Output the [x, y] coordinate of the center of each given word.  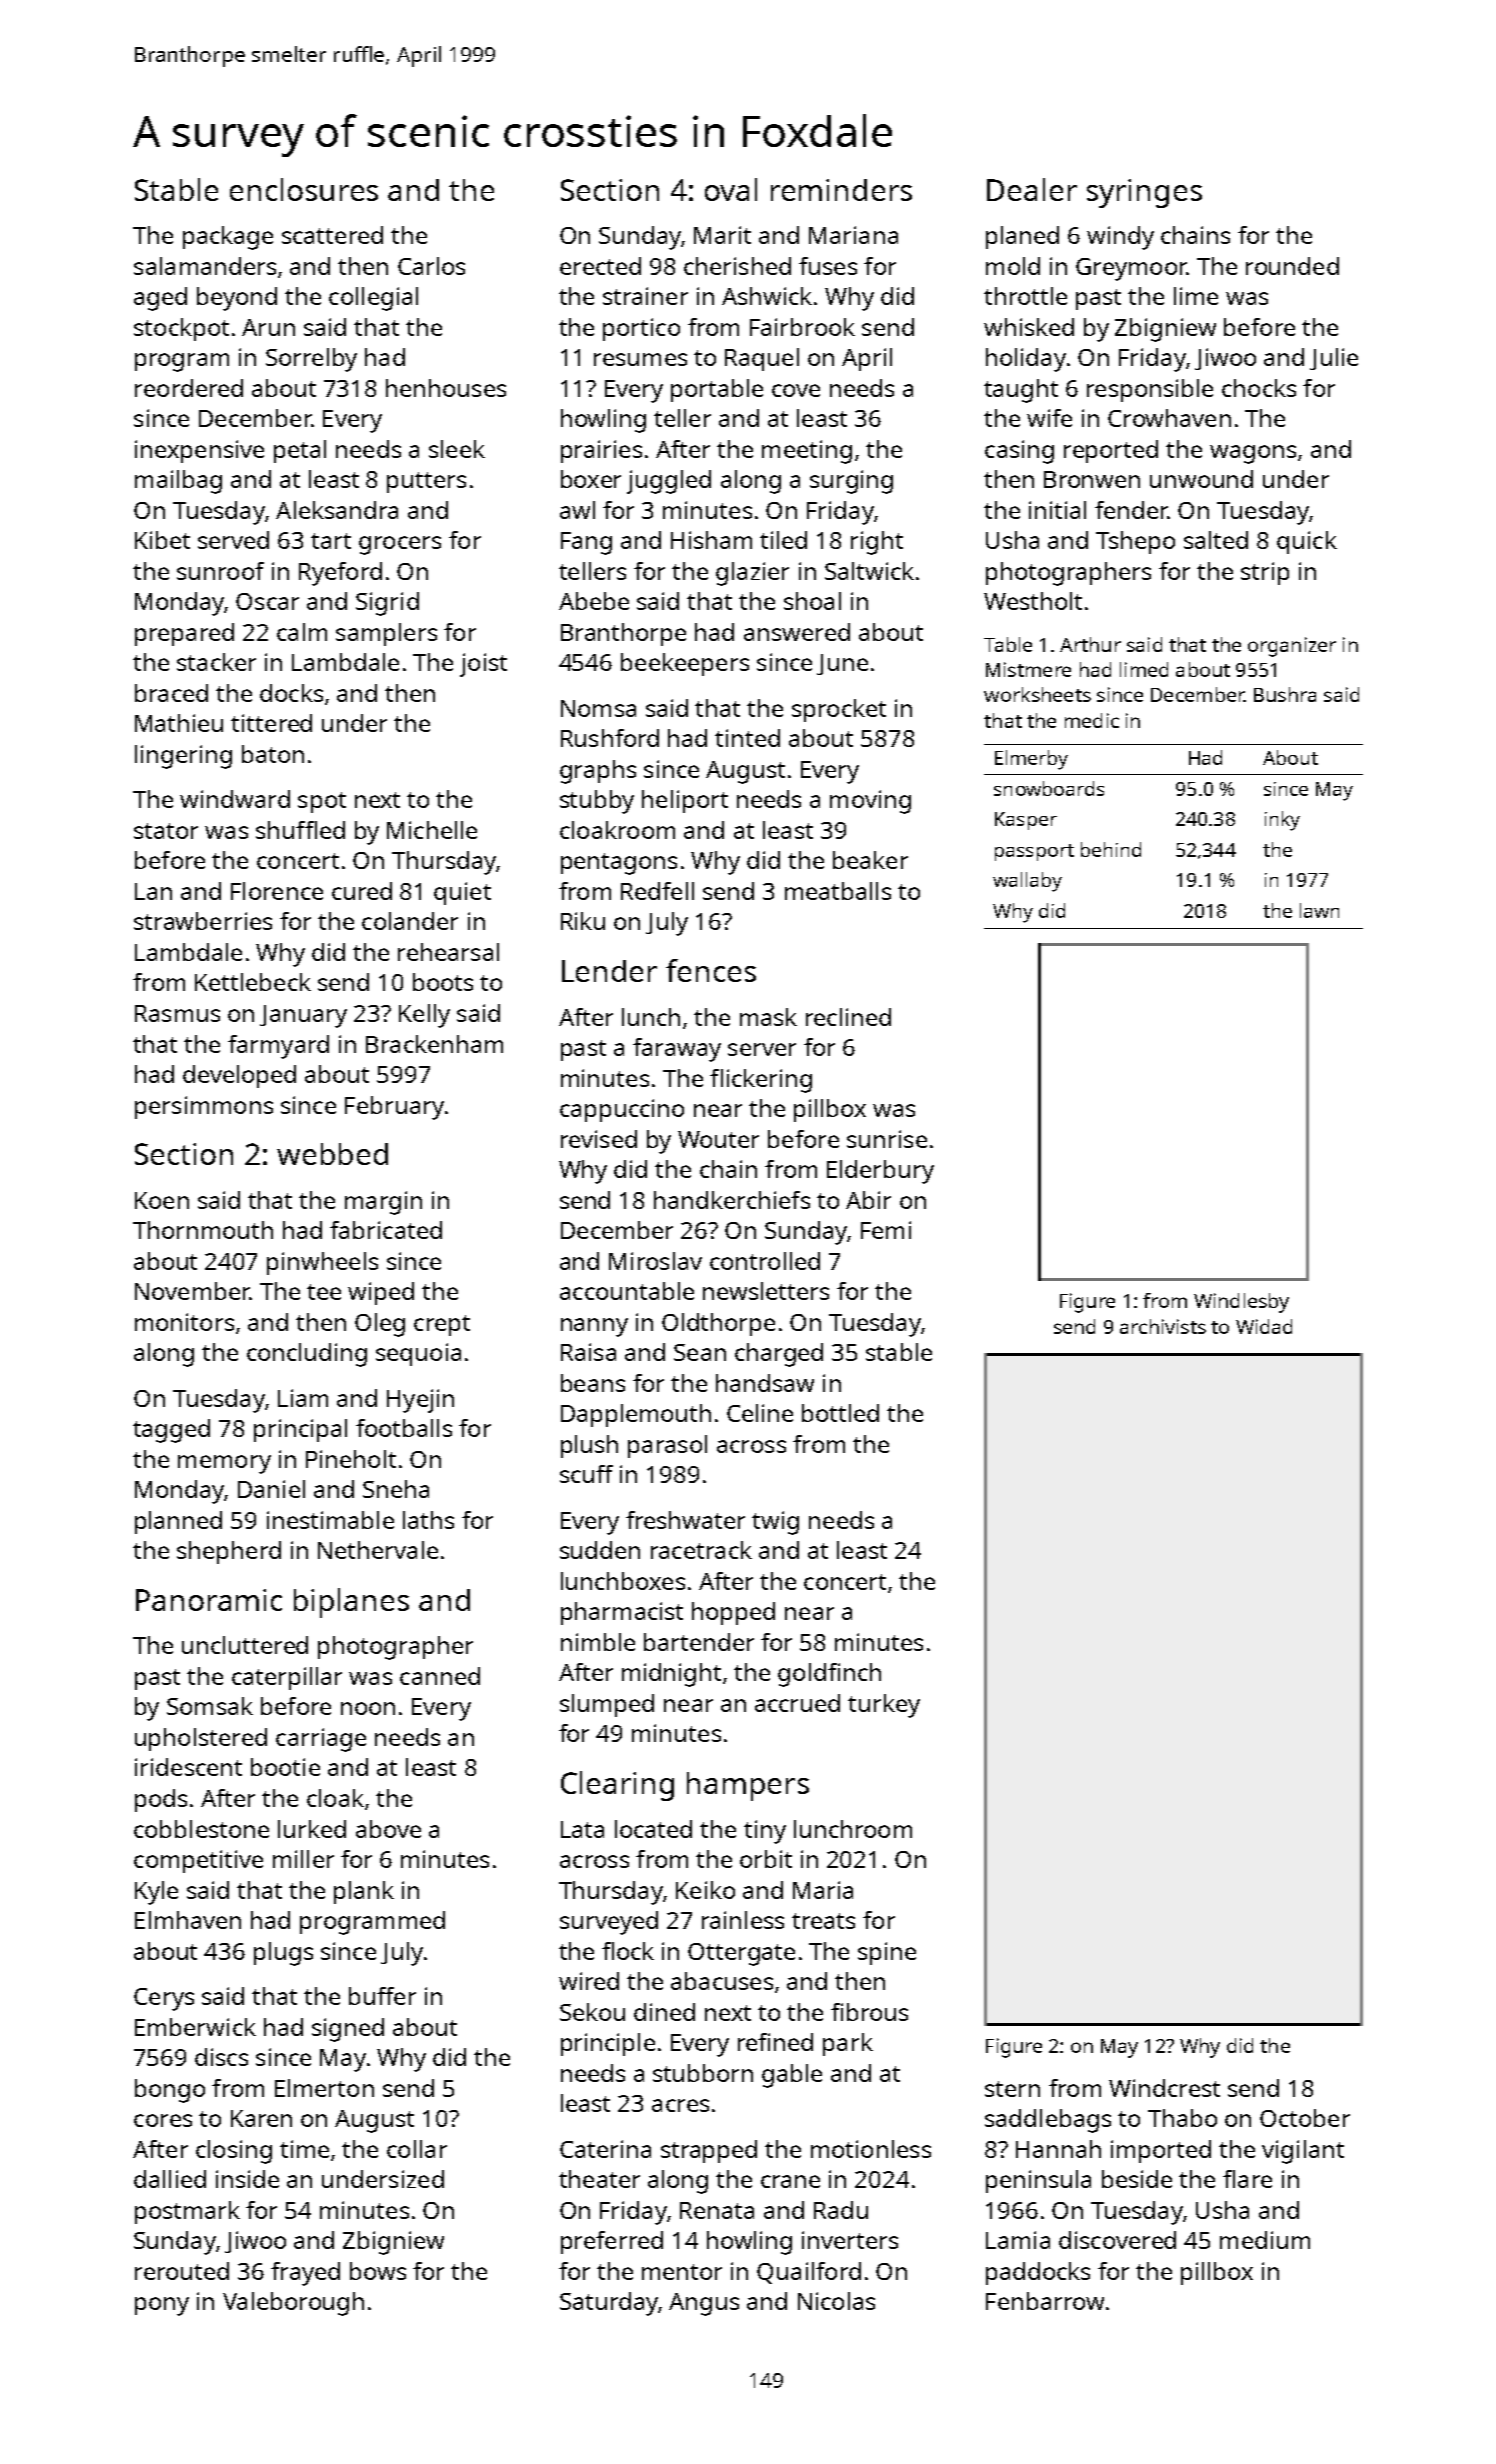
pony [162, 2306]
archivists [1163, 1326]
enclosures [304, 189]
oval [731, 189]
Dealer [1032, 189]
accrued [797, 1703]
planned [178, 1522]
